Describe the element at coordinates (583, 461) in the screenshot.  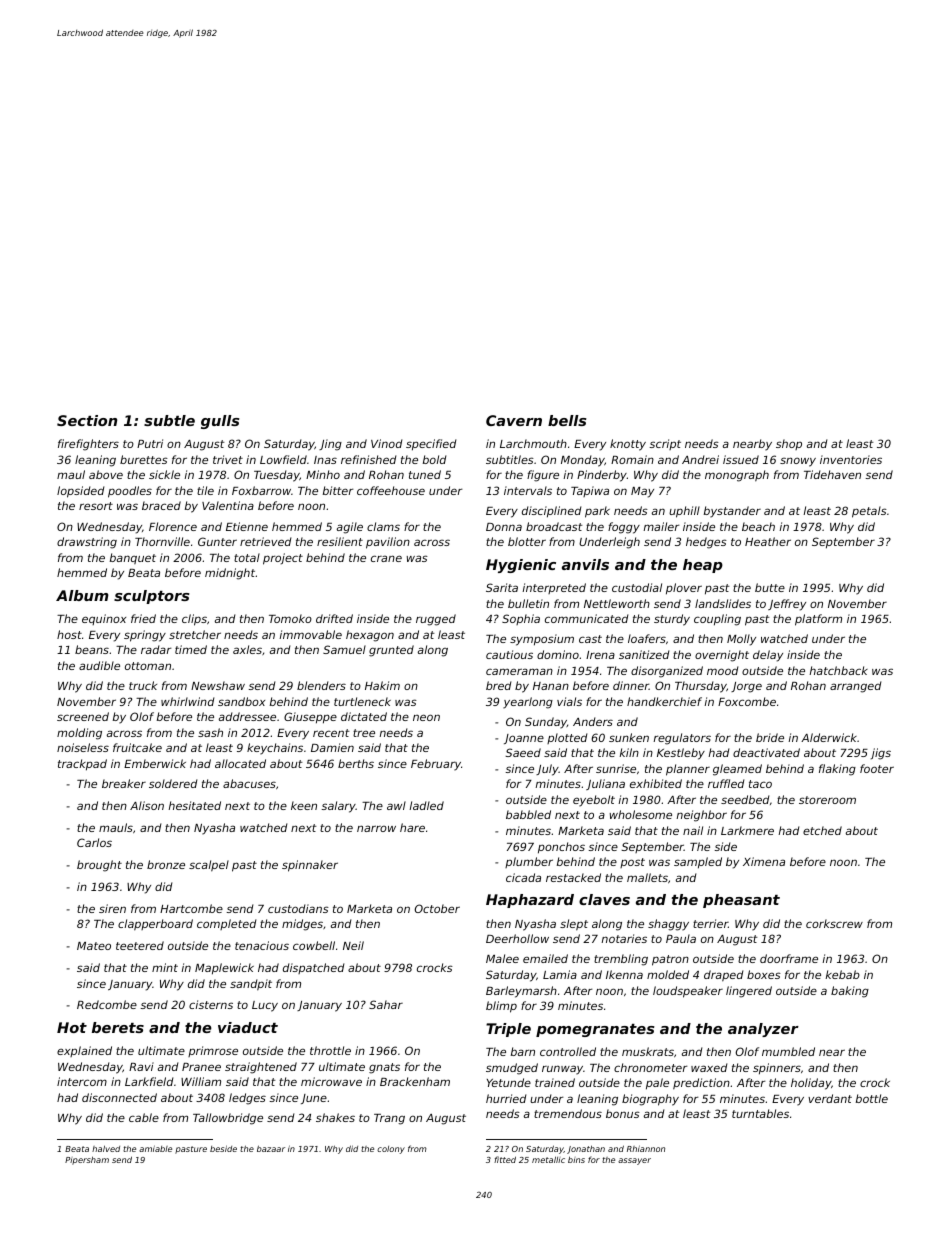
I see `Monday` at that location.
